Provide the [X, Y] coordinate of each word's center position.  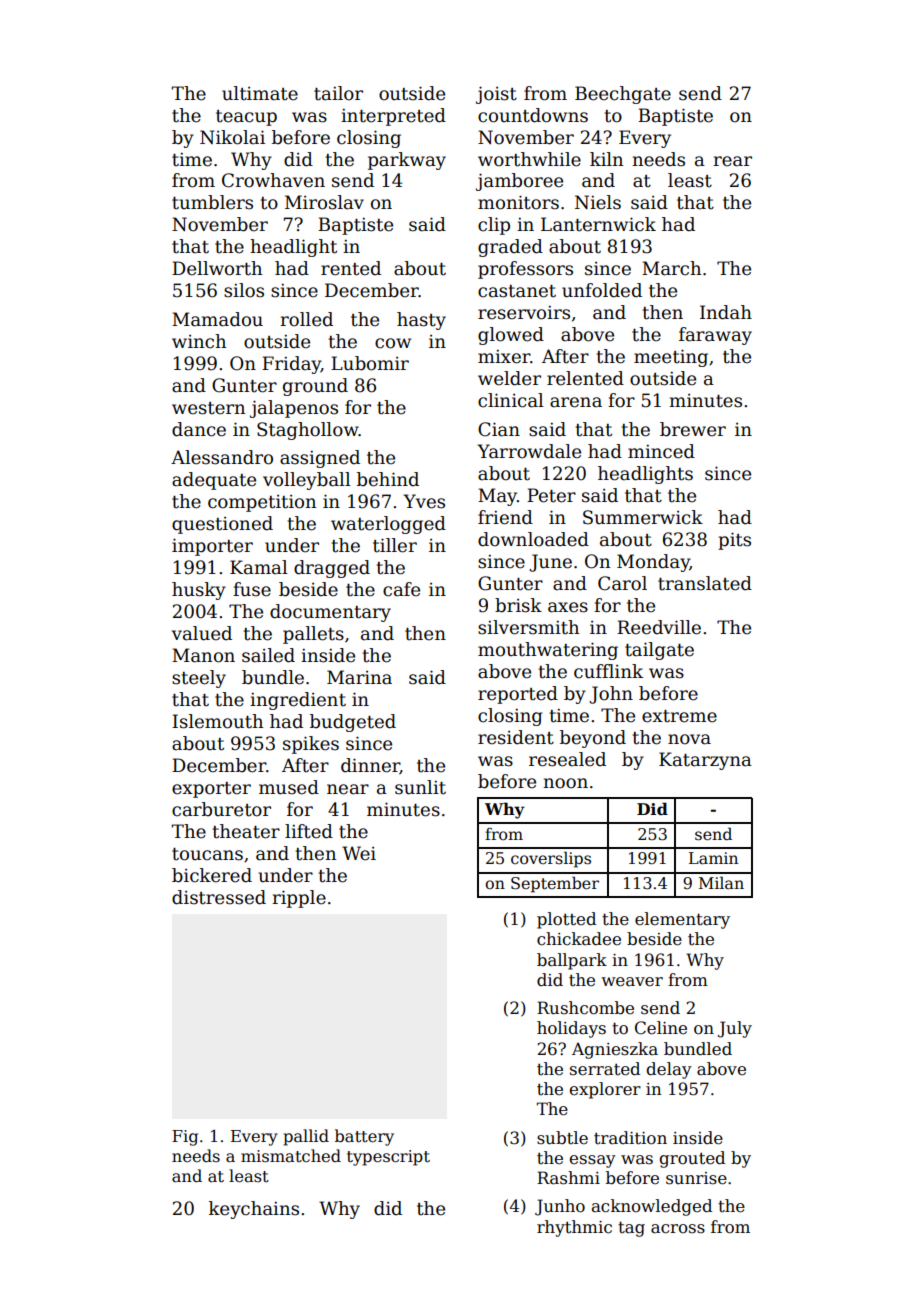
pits [734, 541]
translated [705, 583]
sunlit [420, 787]
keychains [254, 1210]
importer [212, 547]
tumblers [212, 202]
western [208, 408]
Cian [499, 429]
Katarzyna [705, 761]
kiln [606, 159]
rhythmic [574, 1228]
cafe [401, 589]
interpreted [393, 117]
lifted [309, 831]
